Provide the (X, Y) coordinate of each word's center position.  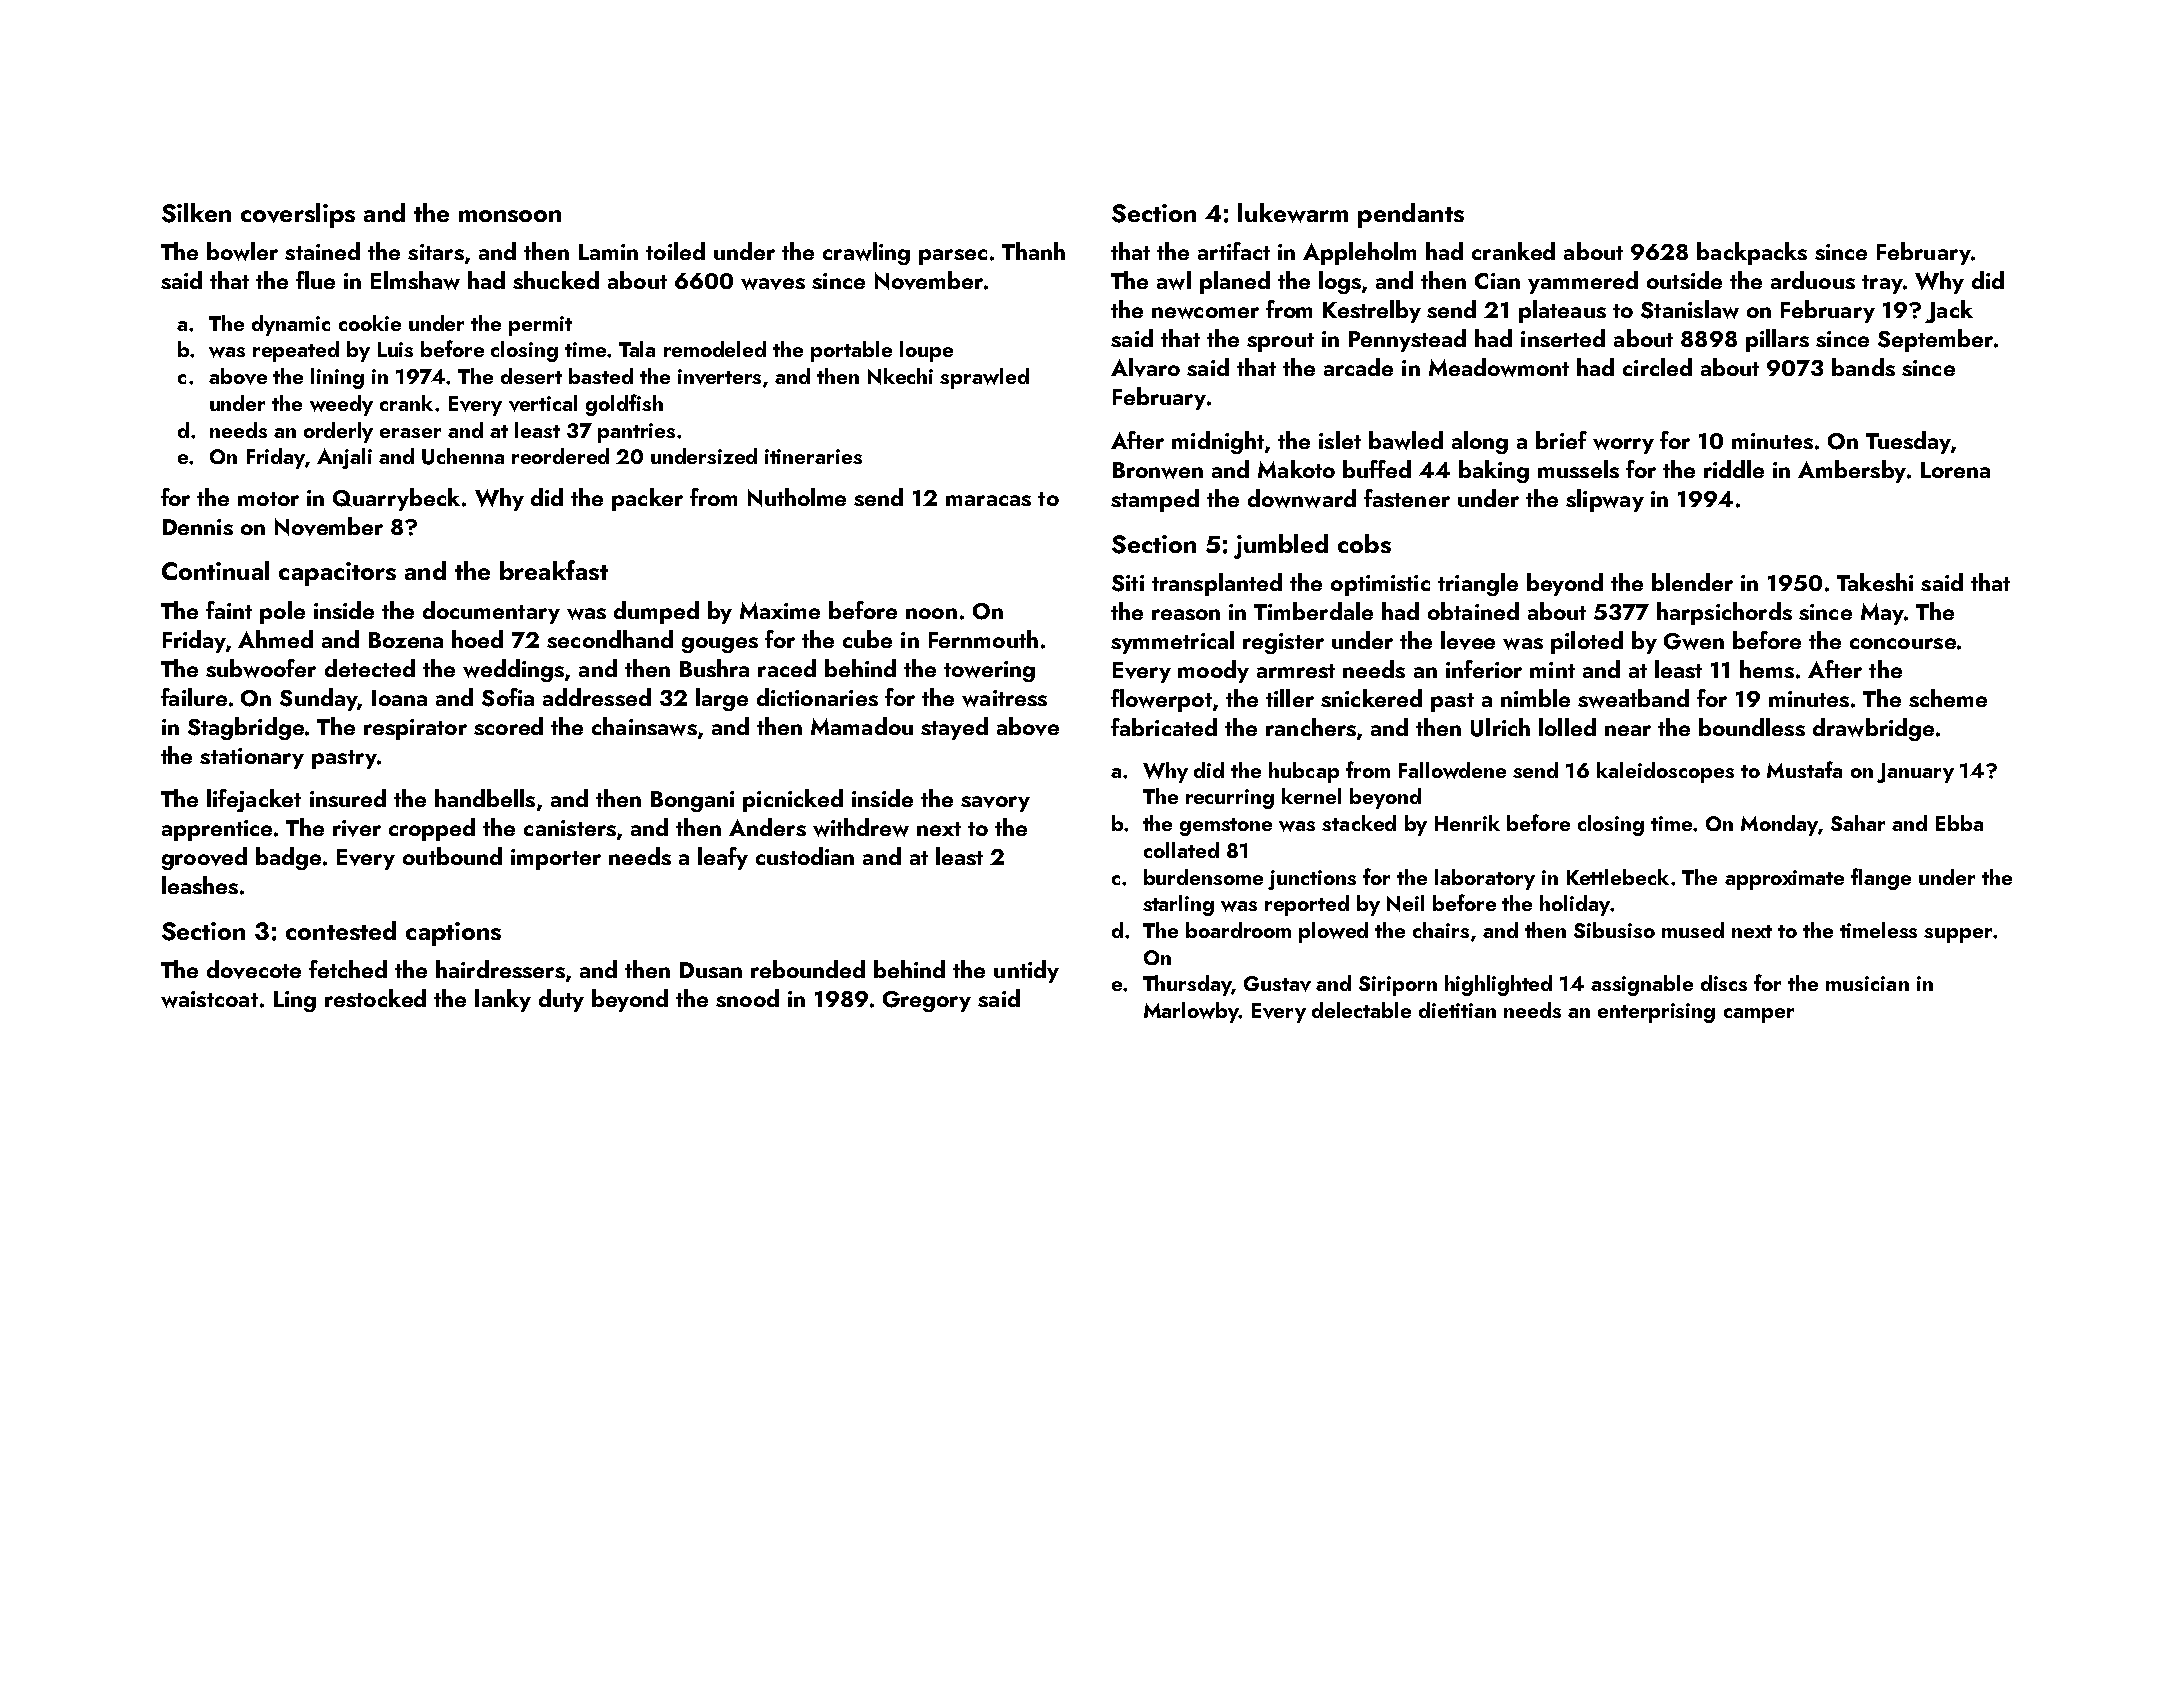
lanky (503, 1000)
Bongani (692, 801)
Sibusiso (1614, 930)
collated (1181, 850)
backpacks (1752, 253)
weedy (341, 405)
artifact (1234, 251)
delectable (1361, 1010)
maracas (988, 500)
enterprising (1656, 1013)
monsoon (510, 216)
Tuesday (1908, 442)
